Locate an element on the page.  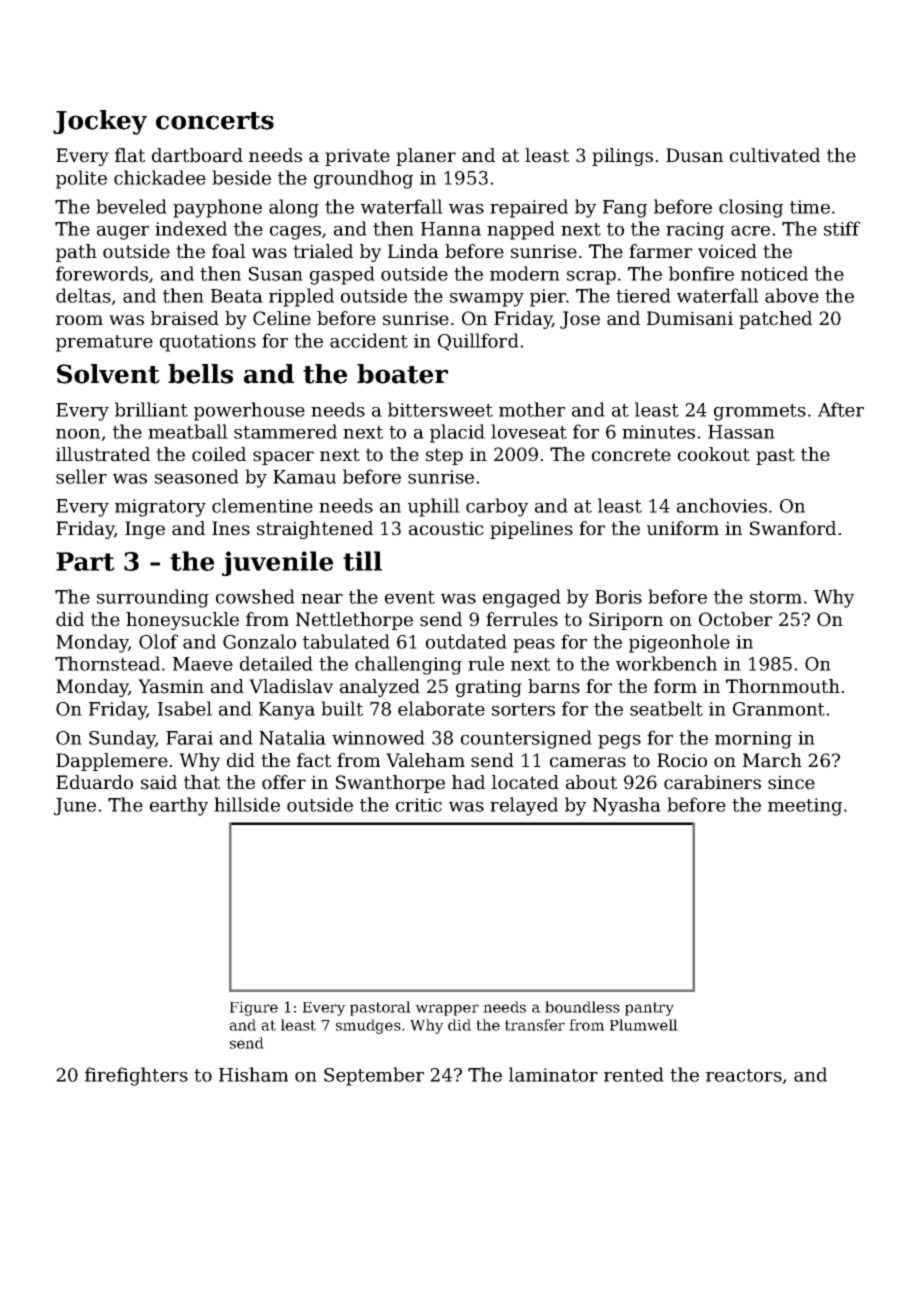
relayed is located at coordinates (524, 806).
